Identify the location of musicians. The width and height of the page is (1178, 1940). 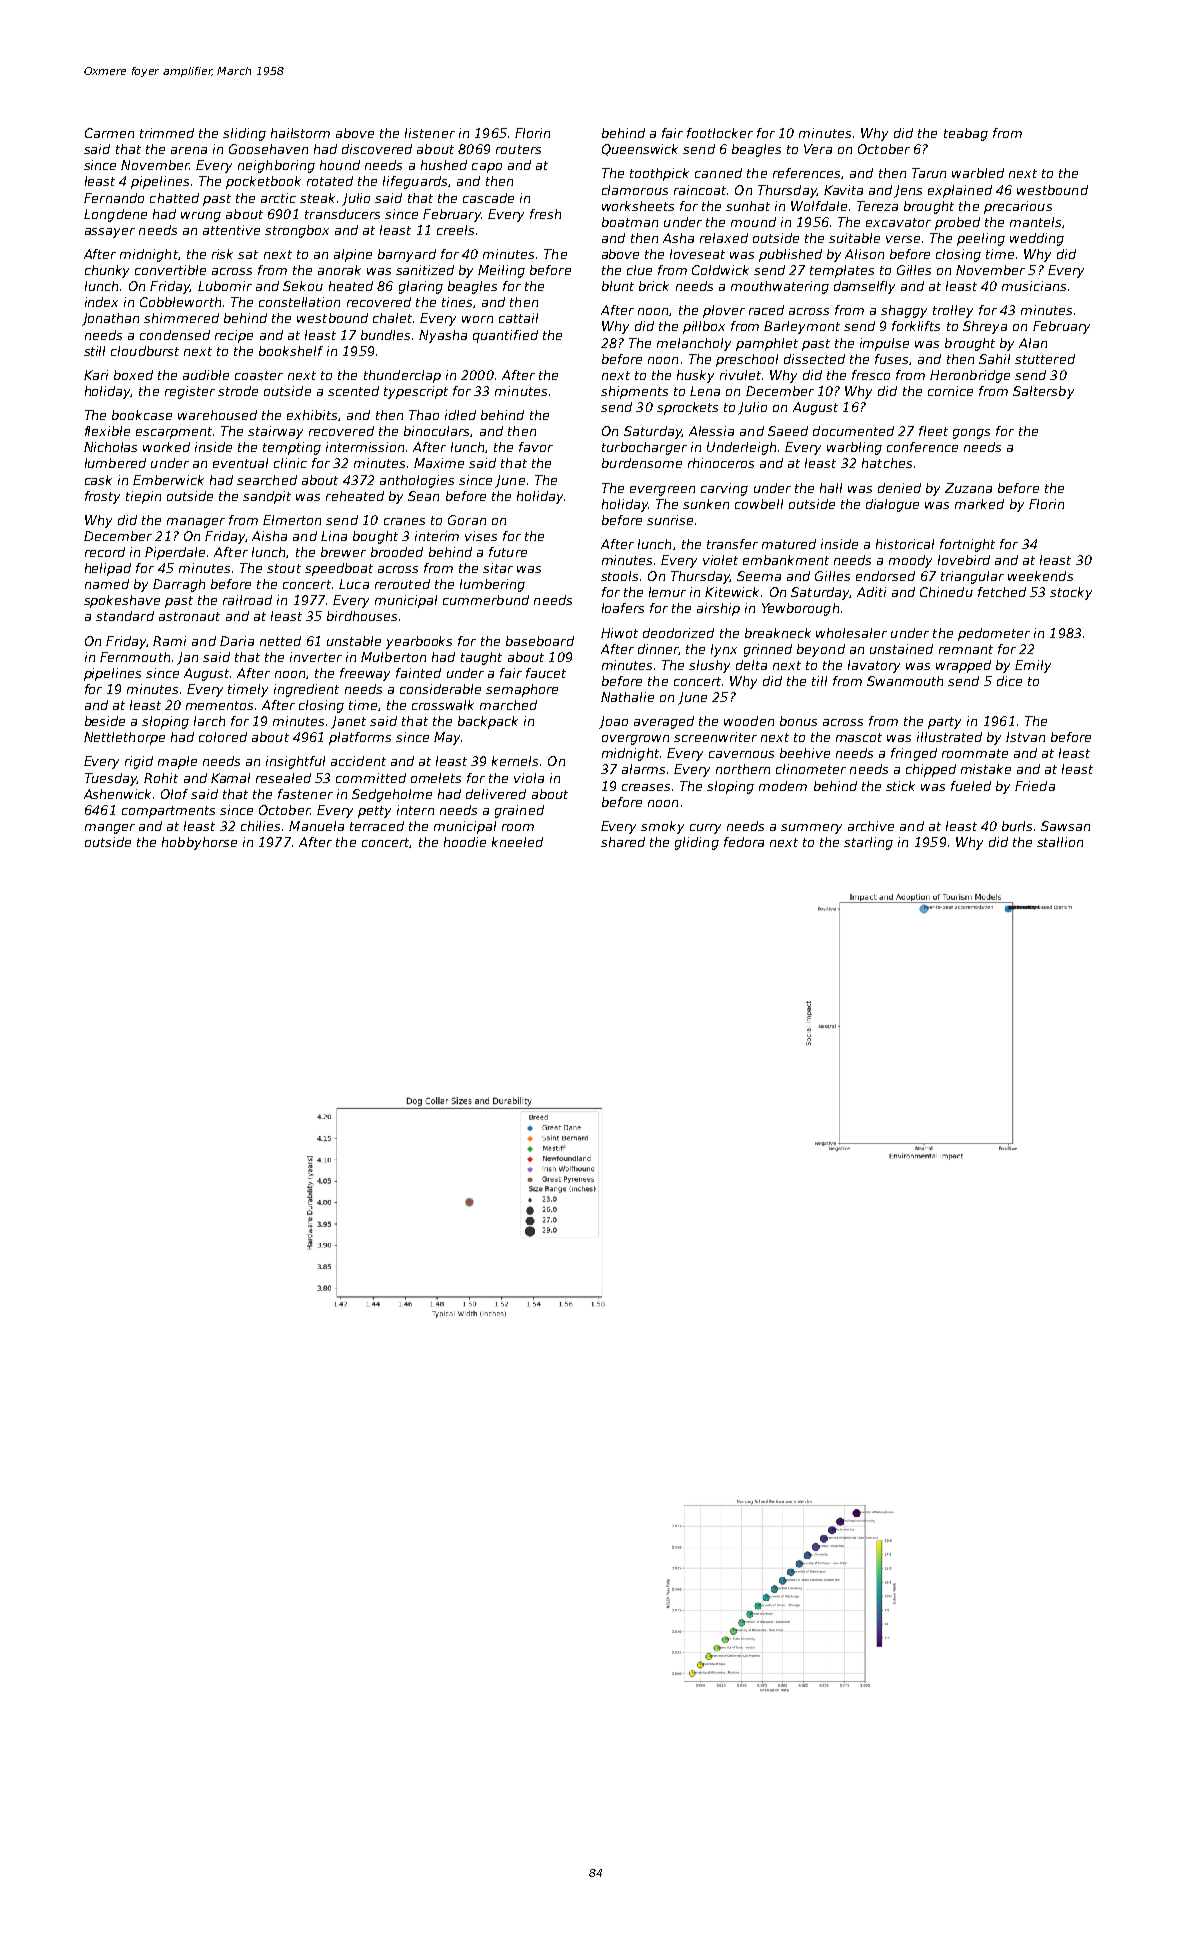
(1034, 286).
